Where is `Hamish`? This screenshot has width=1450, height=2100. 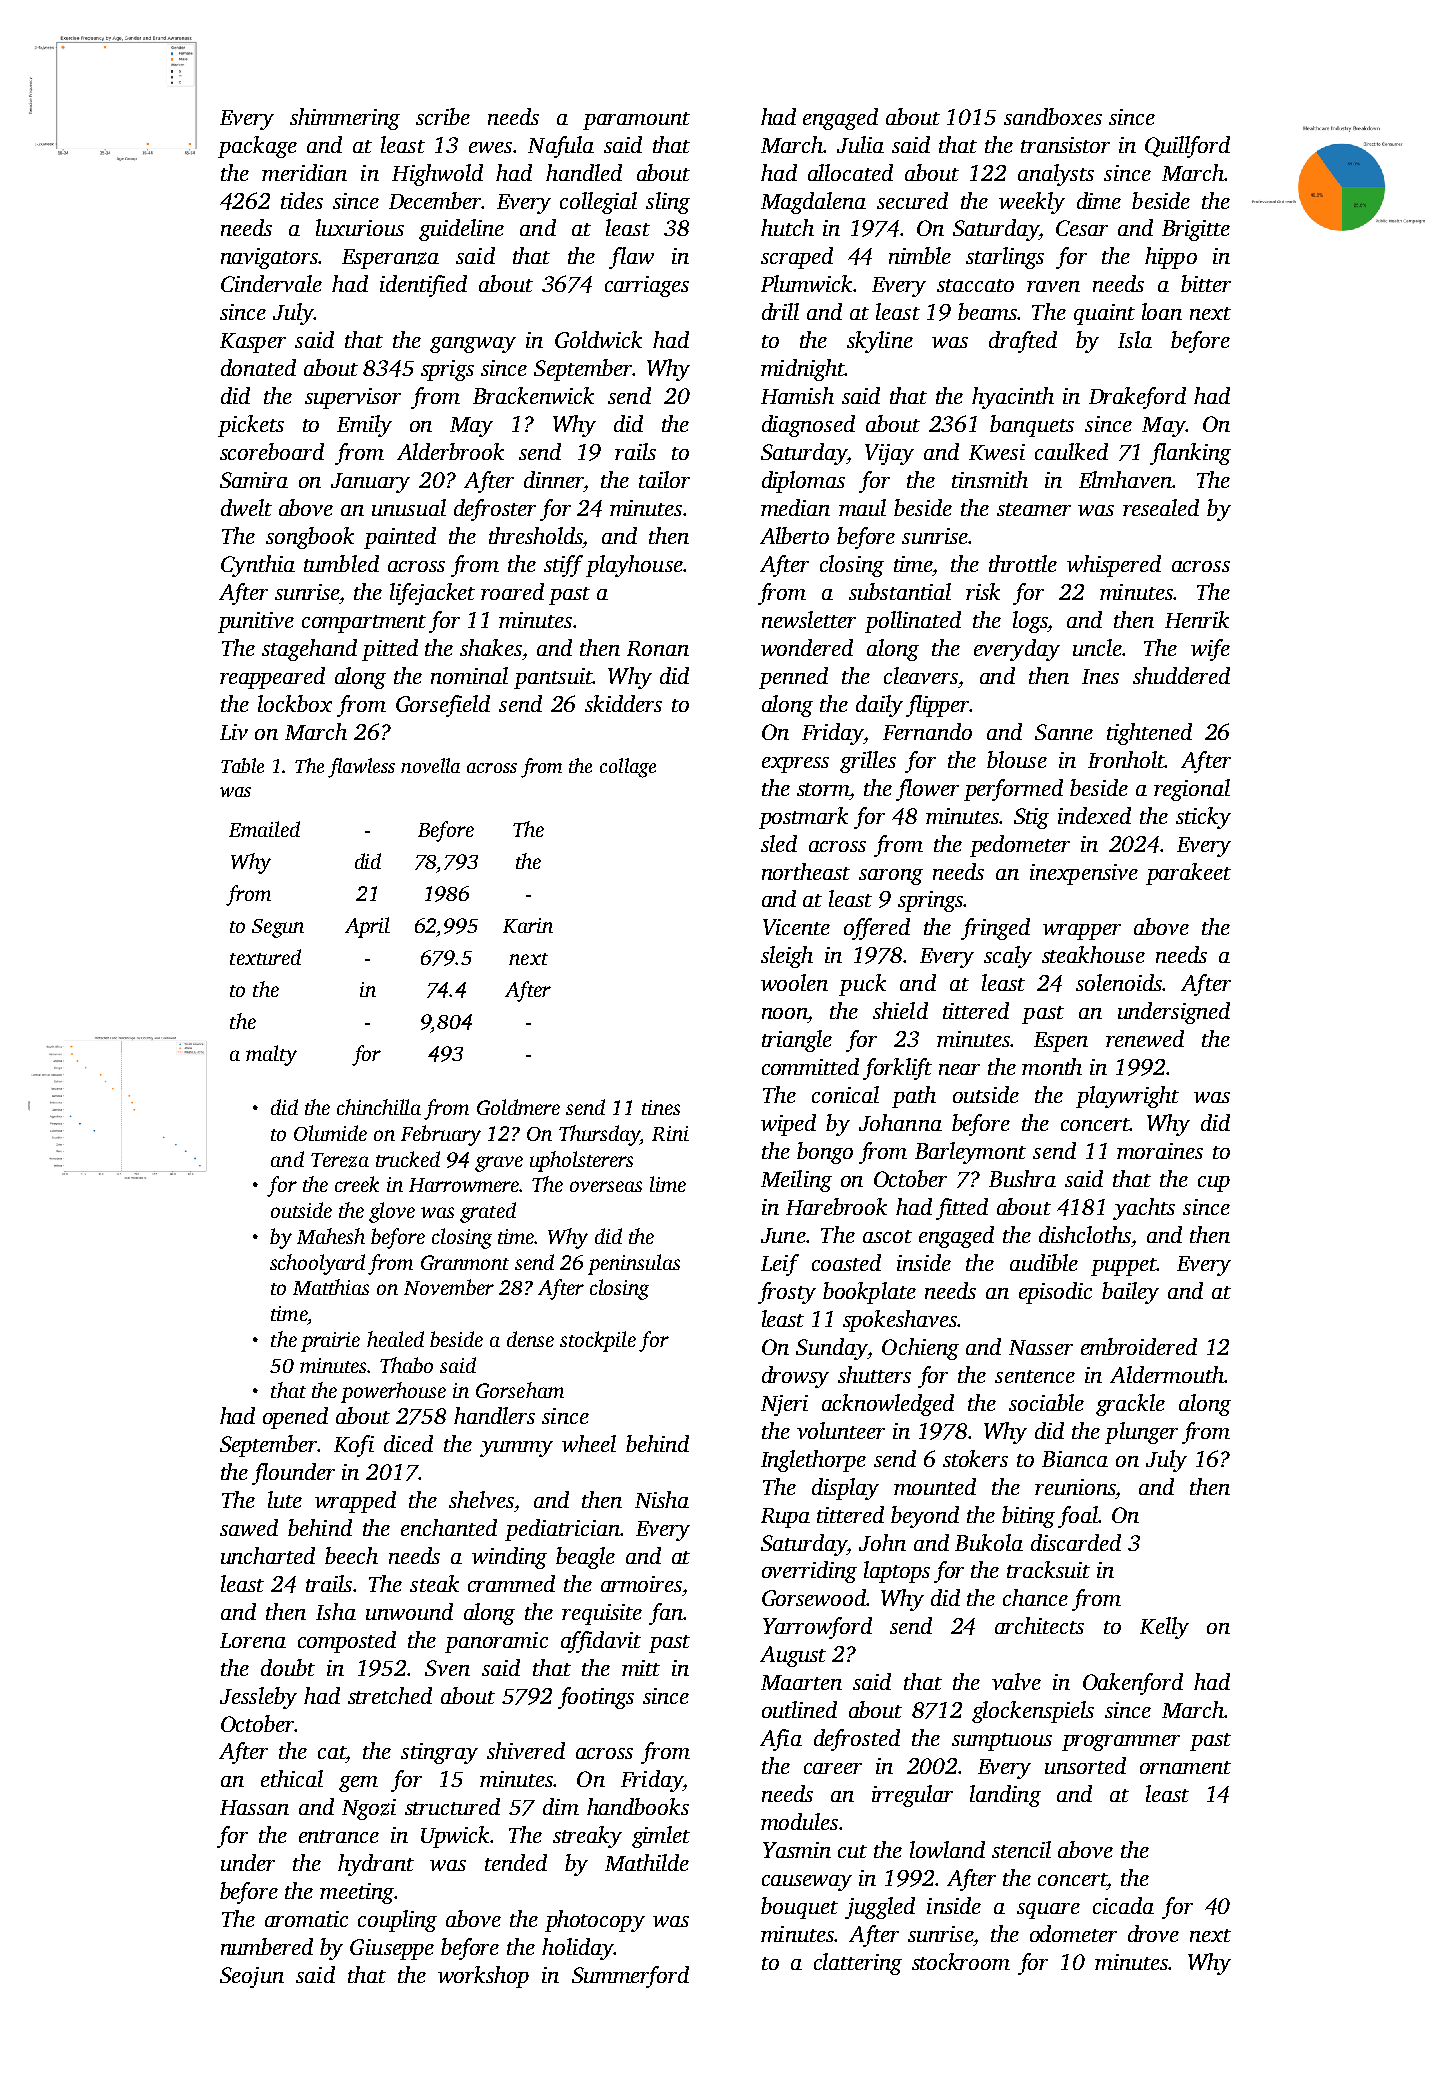
Hamish is located at coordinates (797, 395).
